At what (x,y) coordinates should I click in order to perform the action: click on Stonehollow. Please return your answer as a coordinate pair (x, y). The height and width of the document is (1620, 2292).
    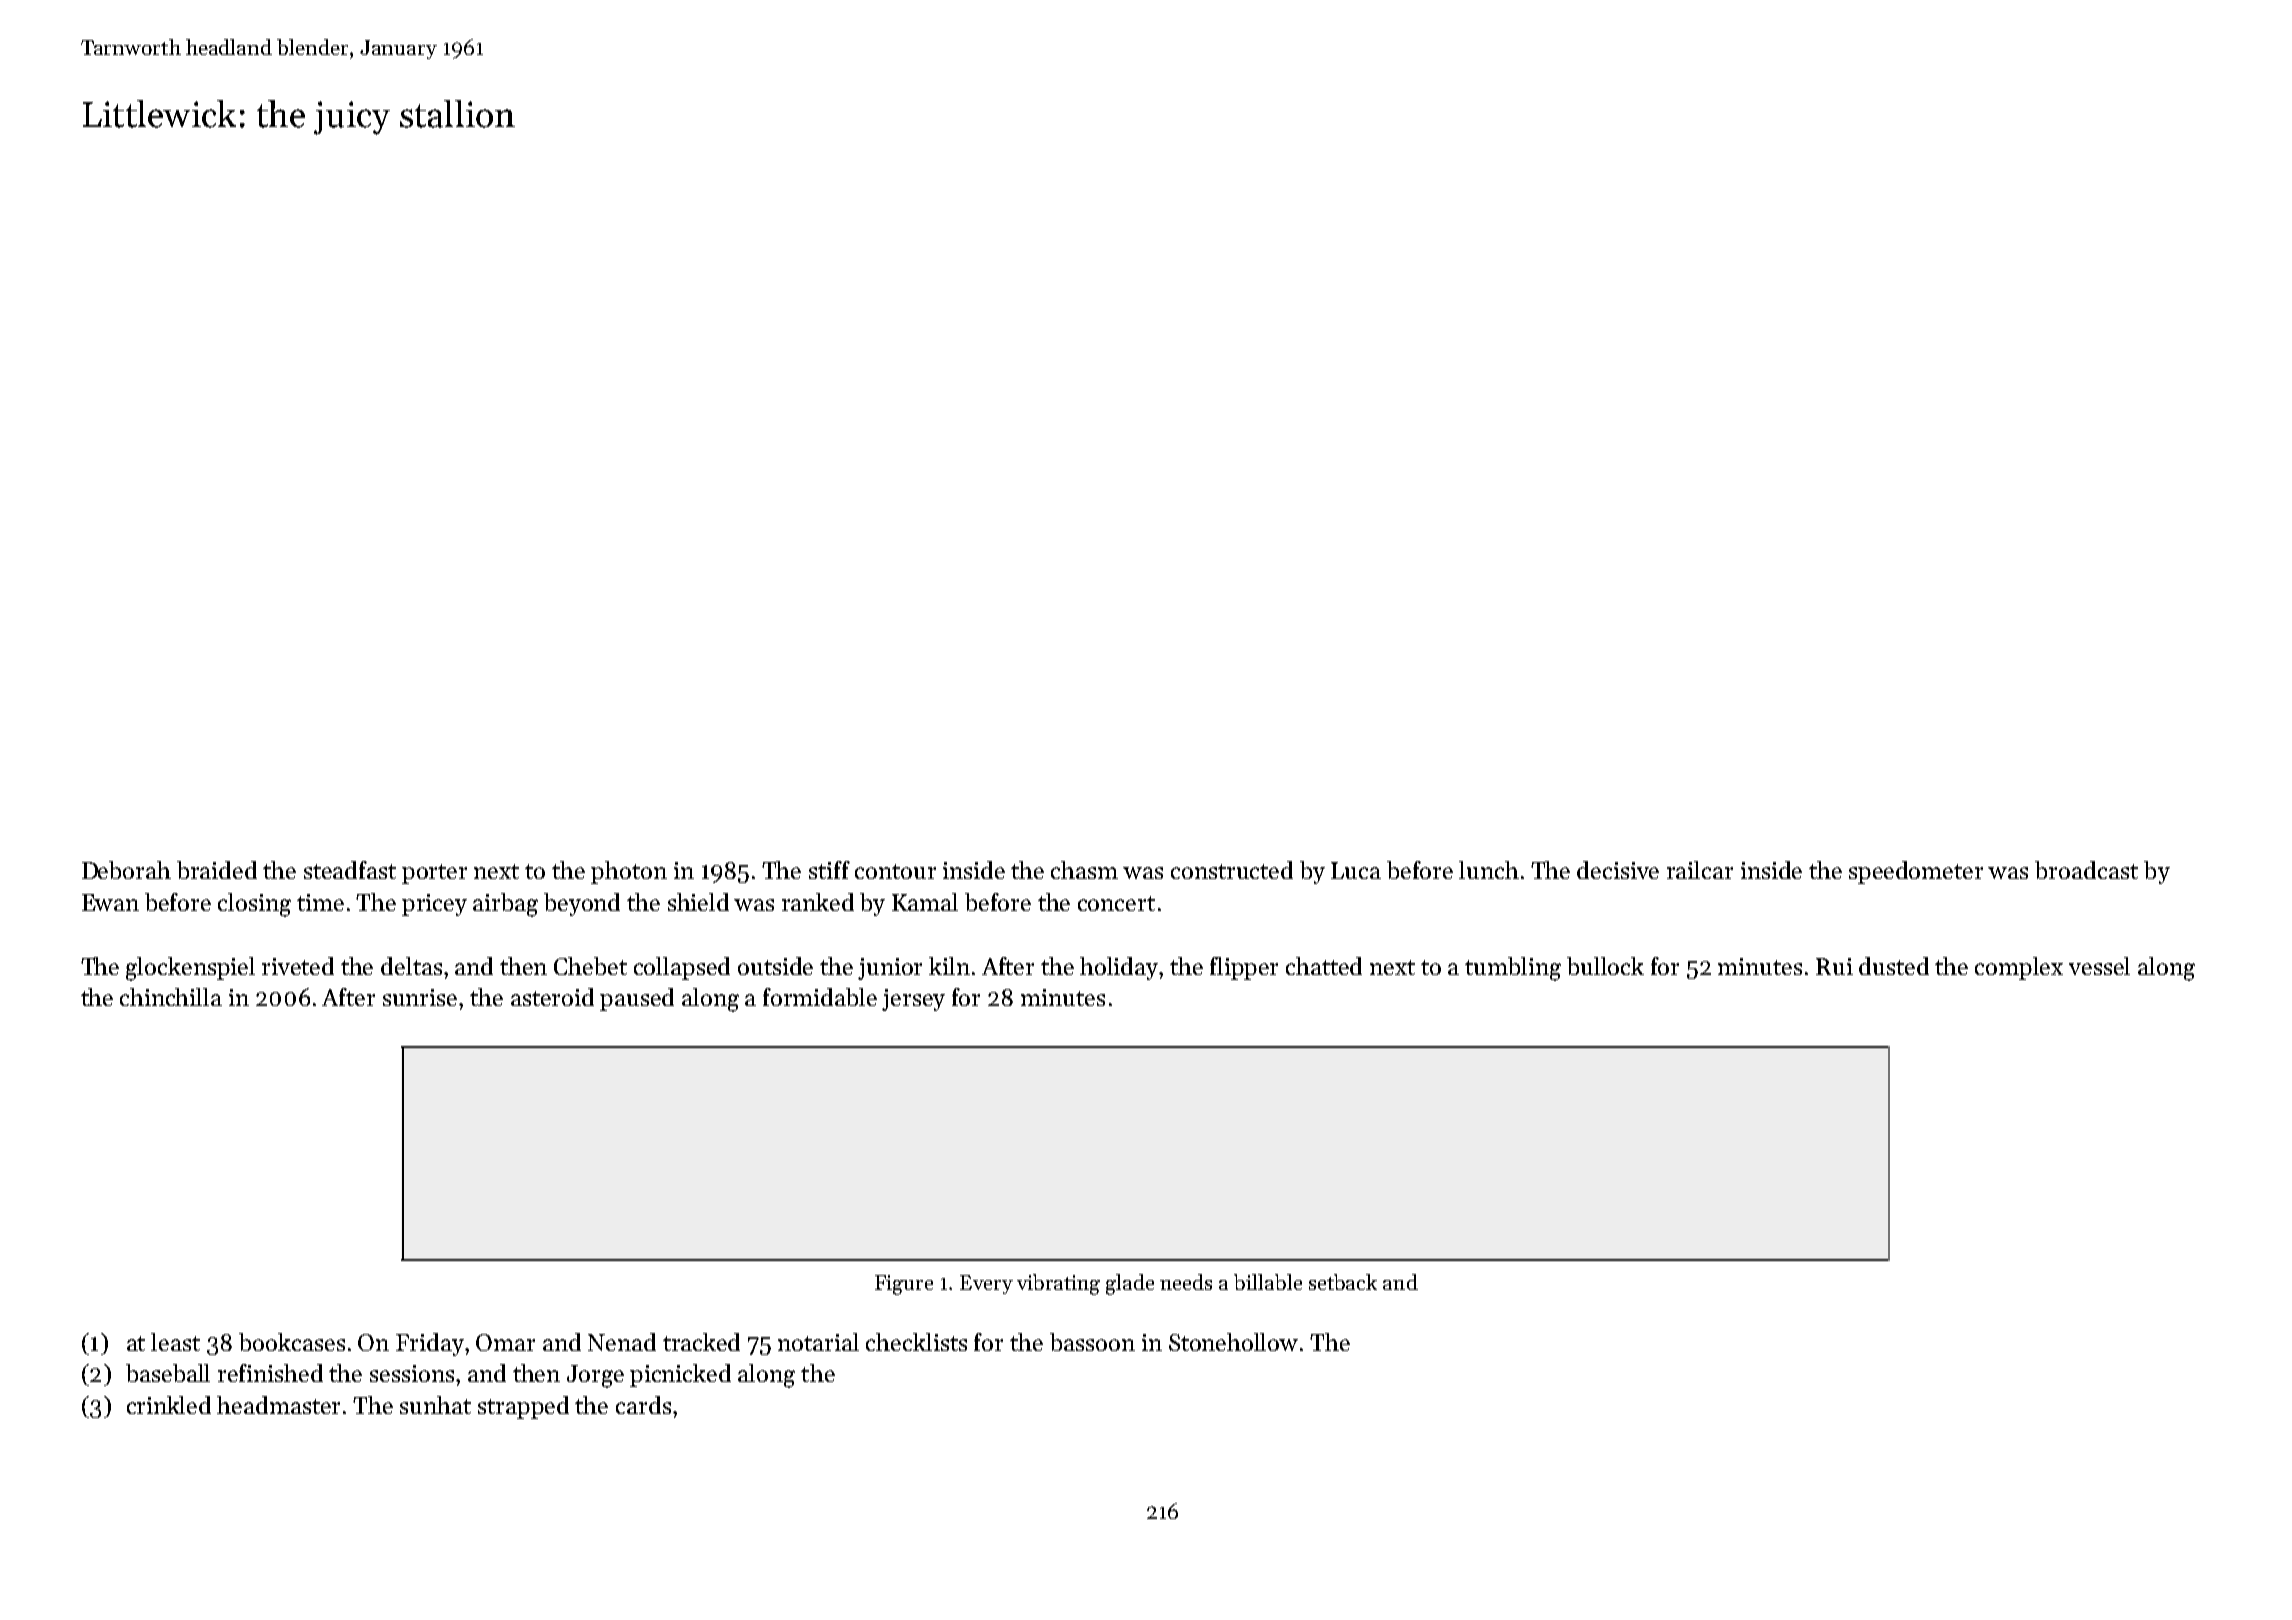
    Looking at the image, I should click on (1233, 1342).
